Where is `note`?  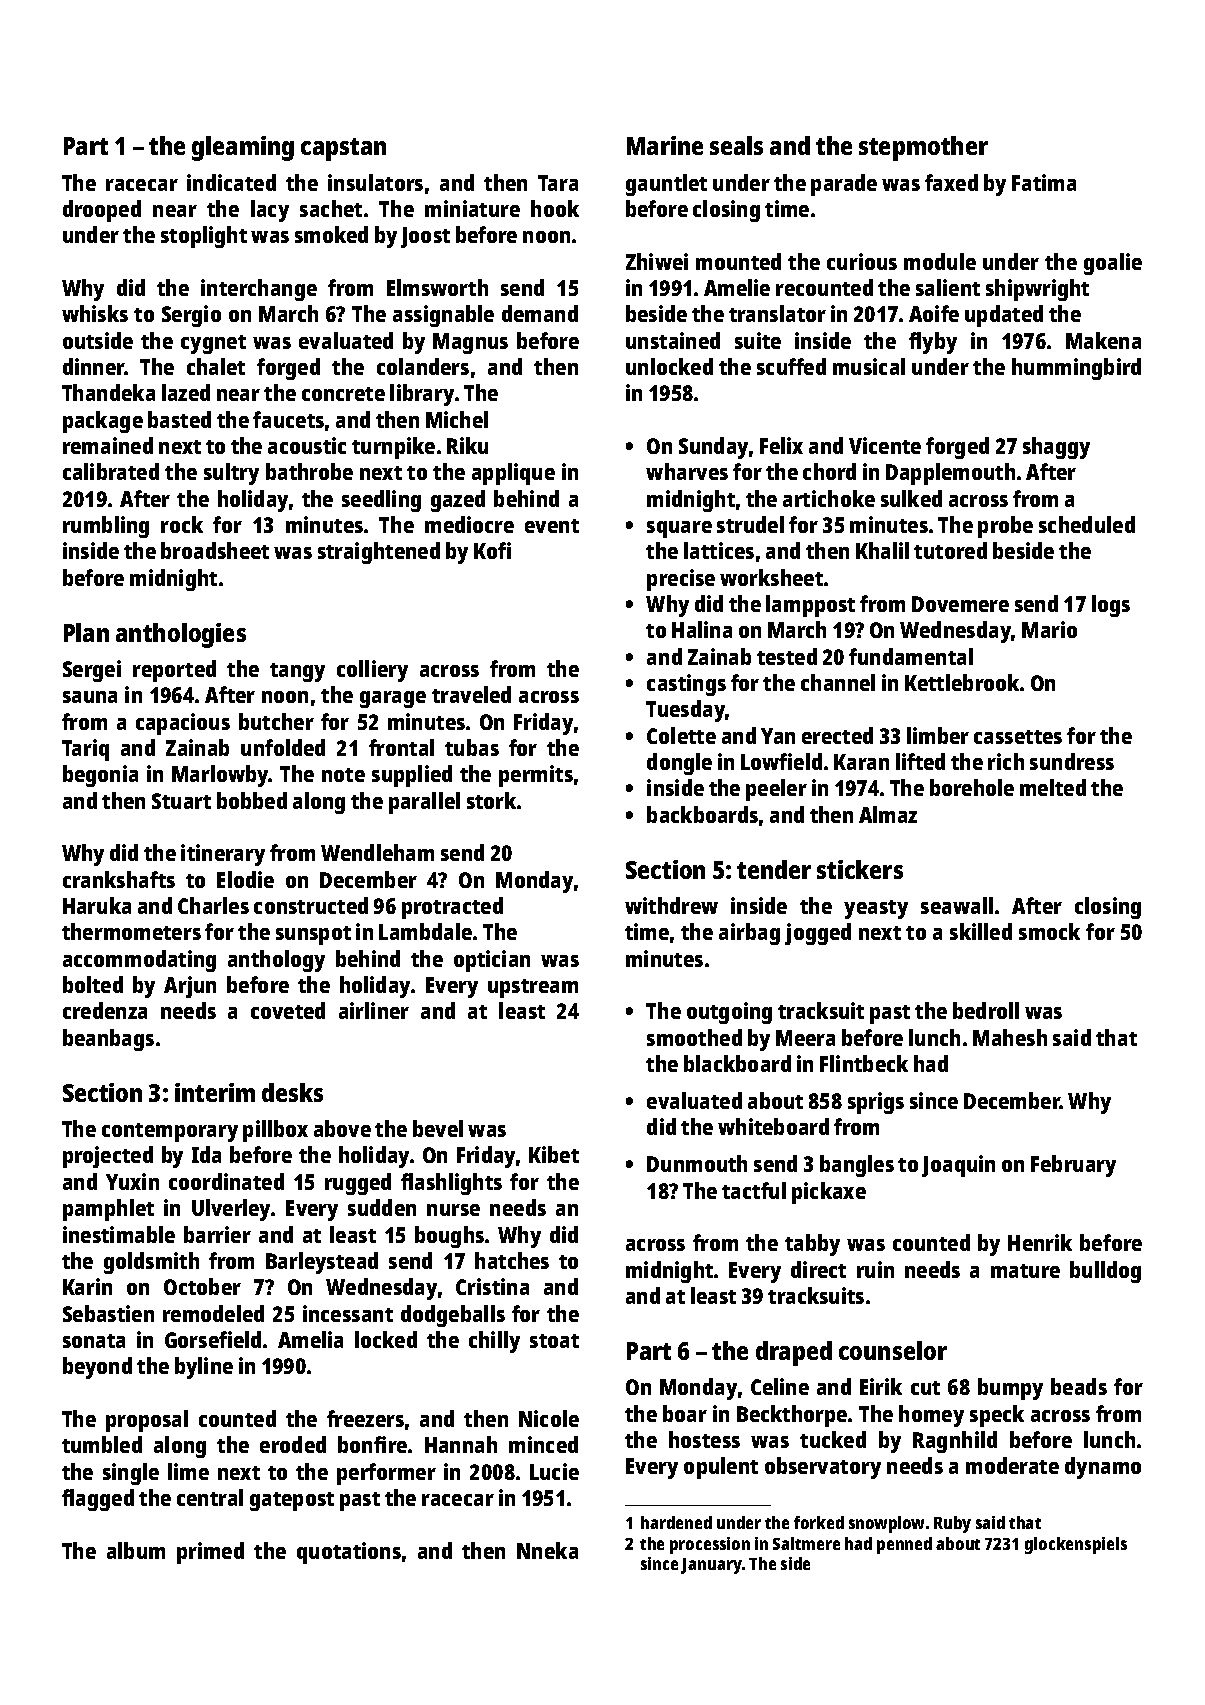
note is located at coordinates (343, 775).
